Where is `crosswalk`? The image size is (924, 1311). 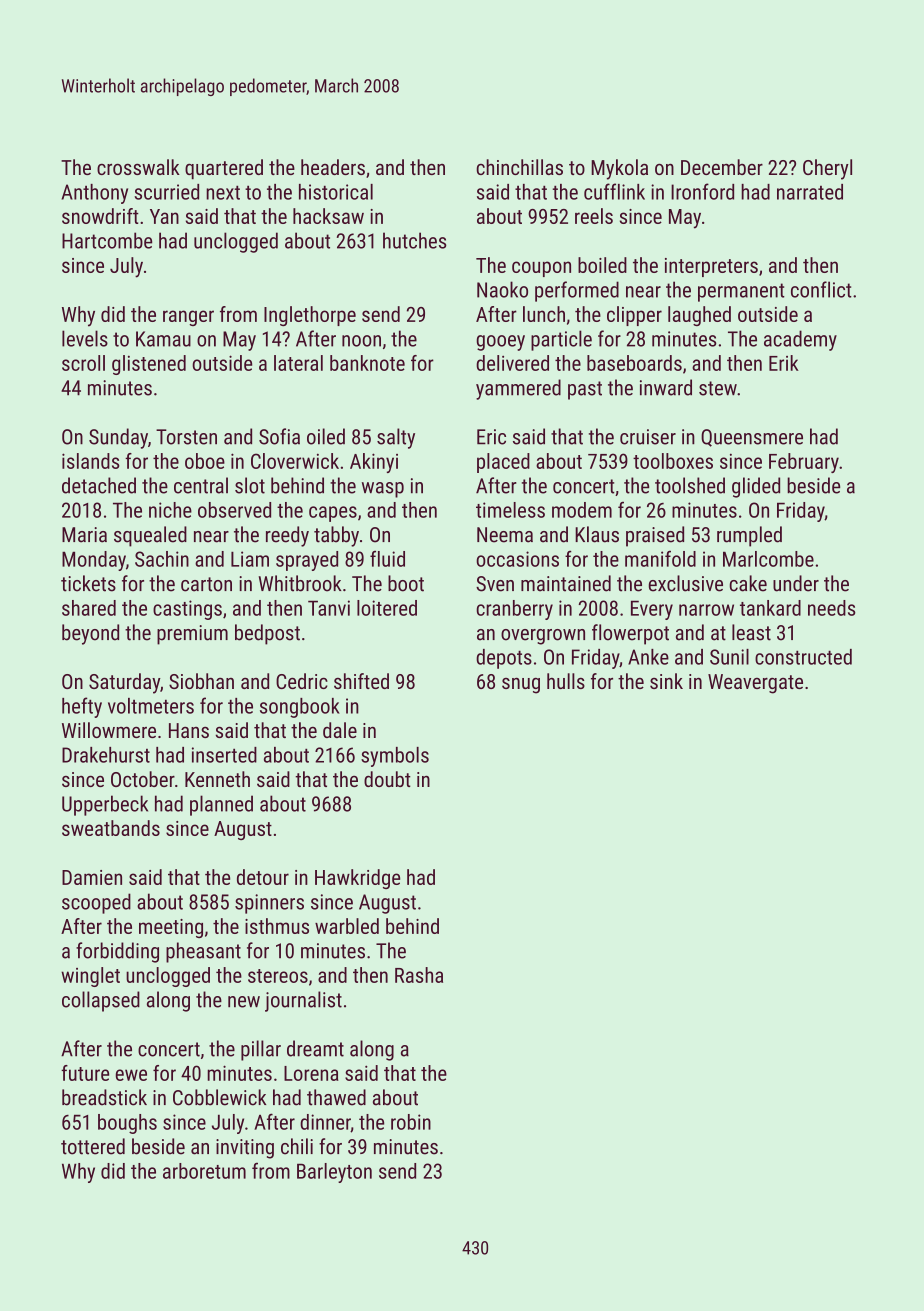 crosswalk is located at coordinates (138, 167).
